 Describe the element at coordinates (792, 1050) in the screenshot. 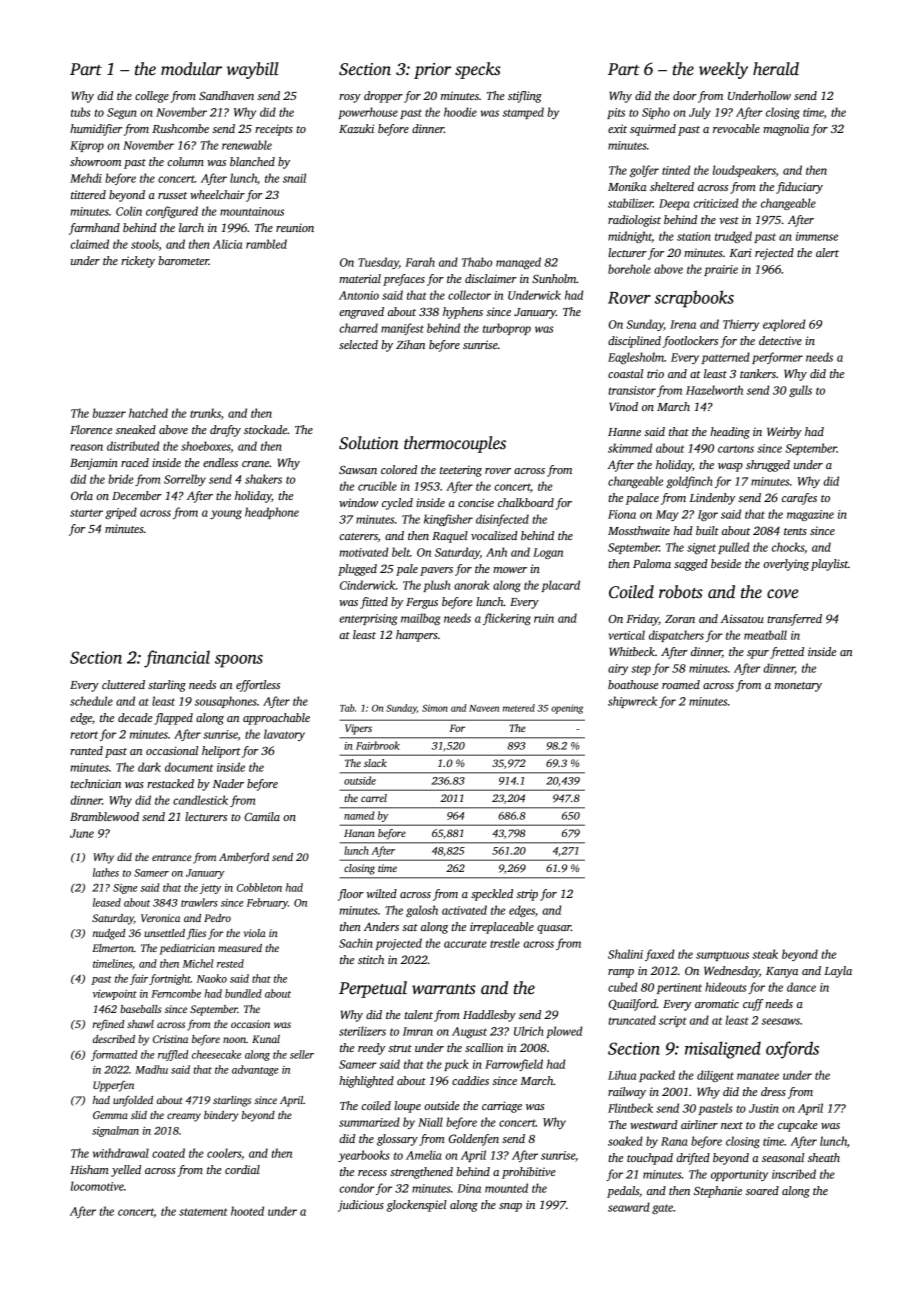

I see `oxfords` at that location.
